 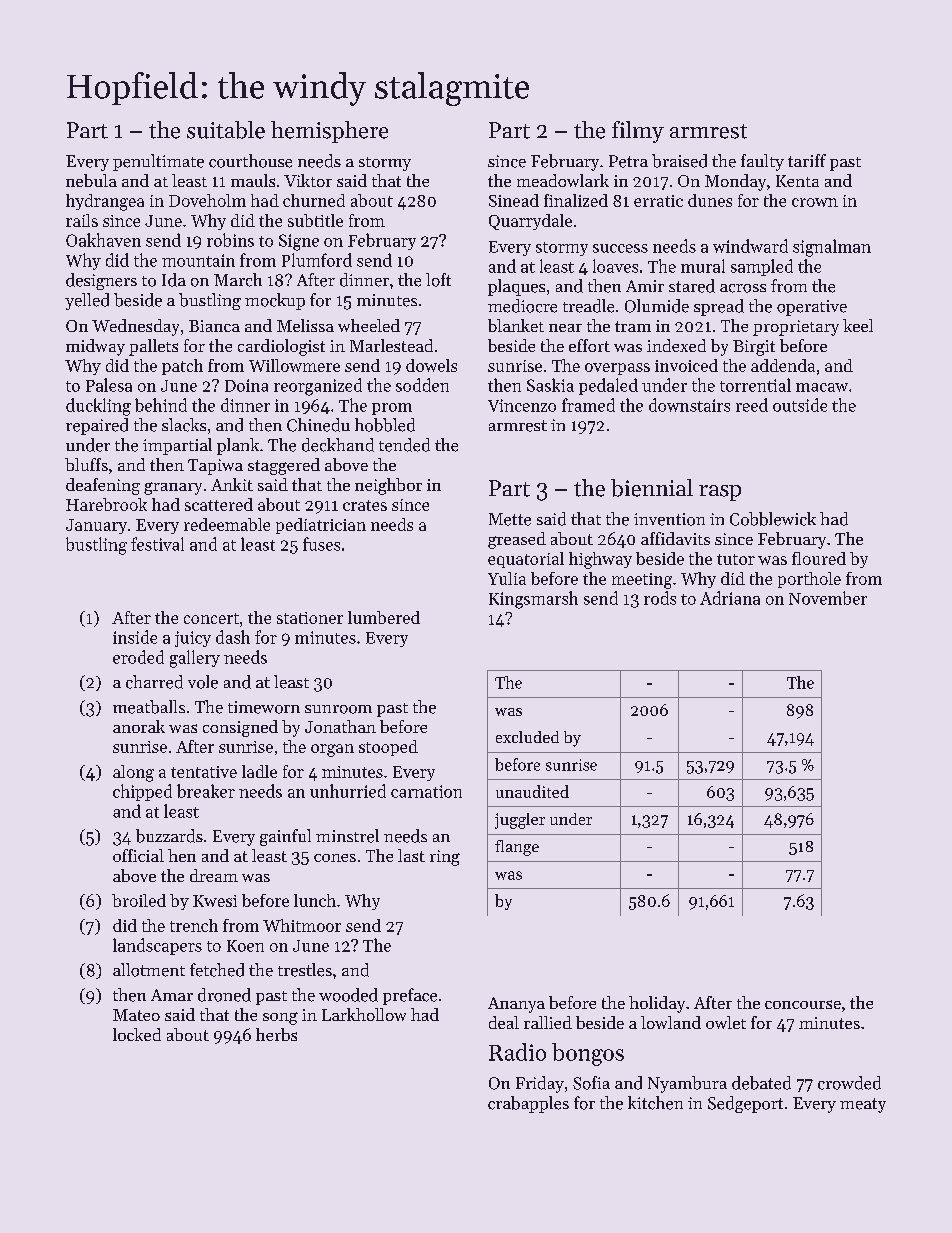 What do you see at coordinates (227, 524) in the page?
I see `redeemable` at bounding box center [227, 524].
